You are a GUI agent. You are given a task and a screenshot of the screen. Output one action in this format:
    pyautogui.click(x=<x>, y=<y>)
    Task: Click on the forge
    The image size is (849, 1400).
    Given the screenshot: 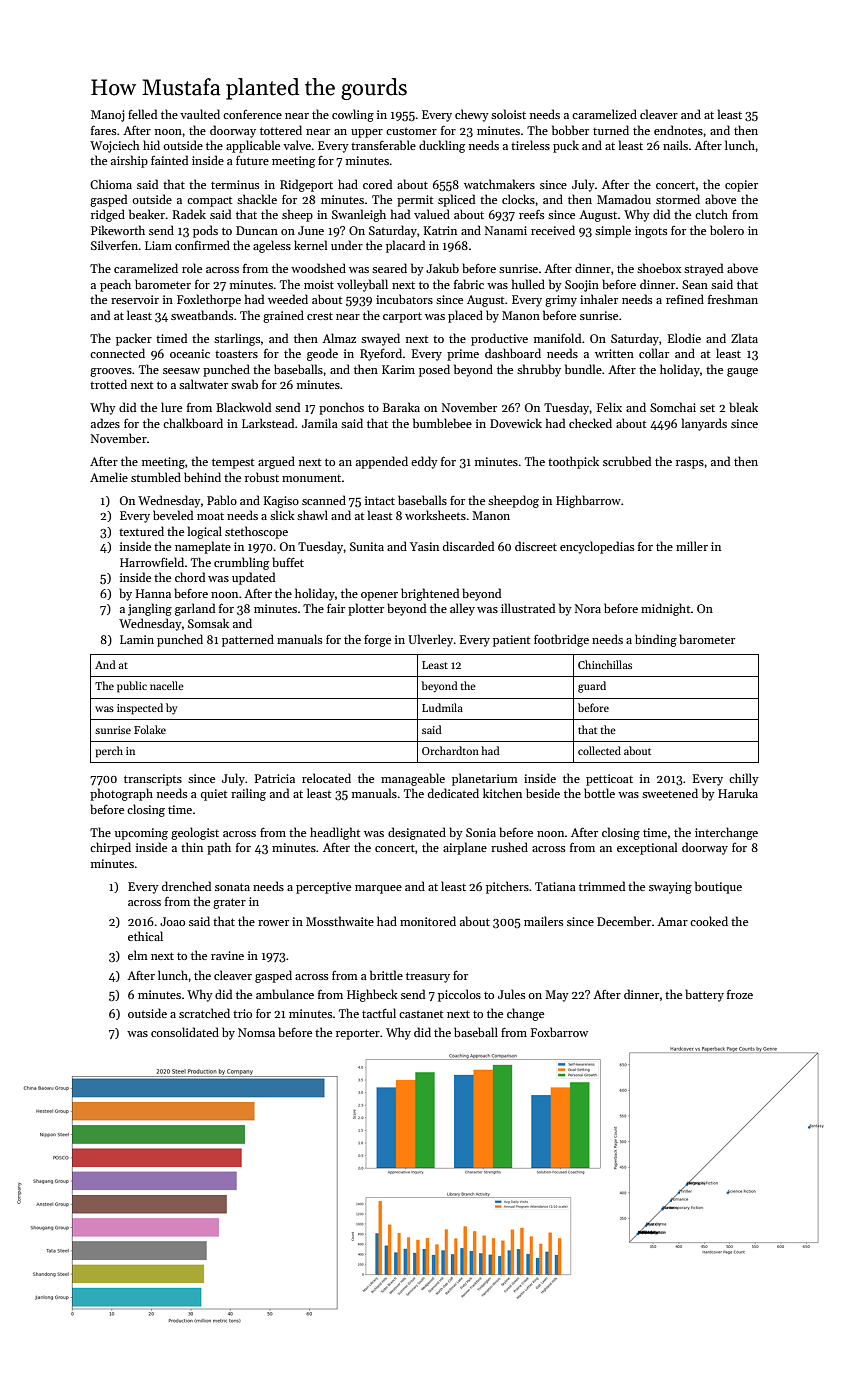 What is the action you would take?
    pyautogui.click(x=377, y=640)
